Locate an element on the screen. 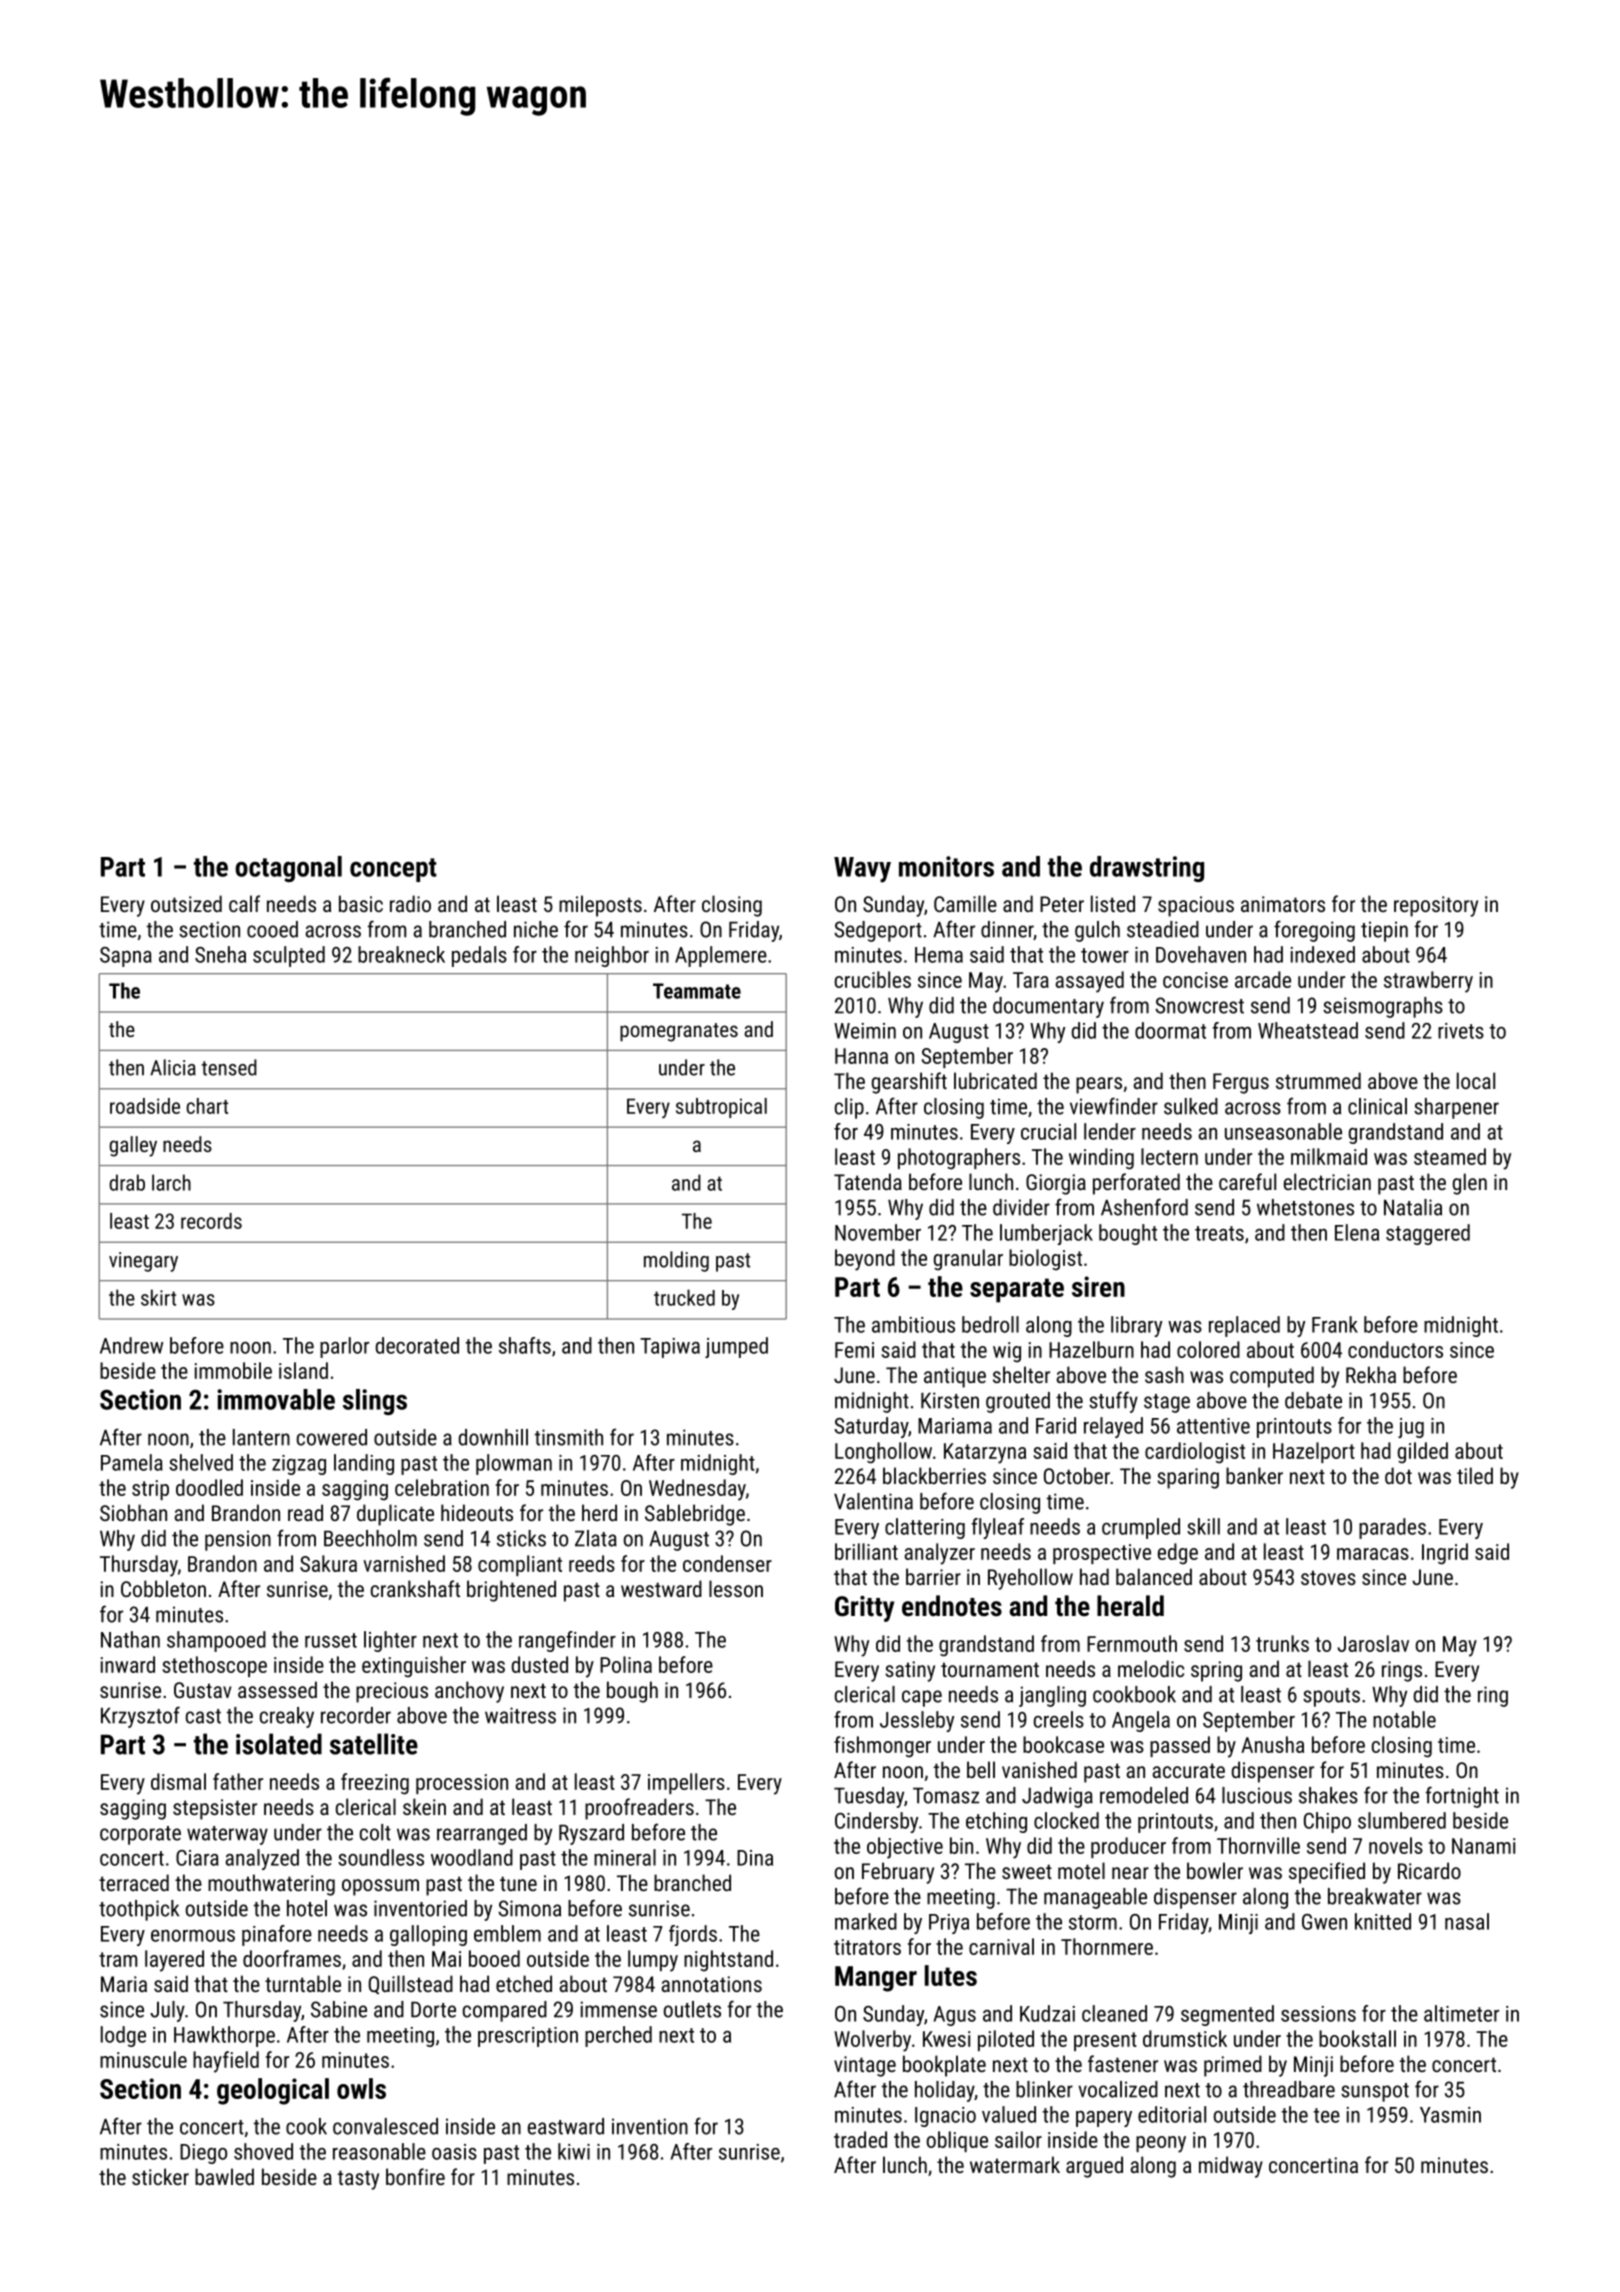  vintage is located at coordinates (865, 2066).
